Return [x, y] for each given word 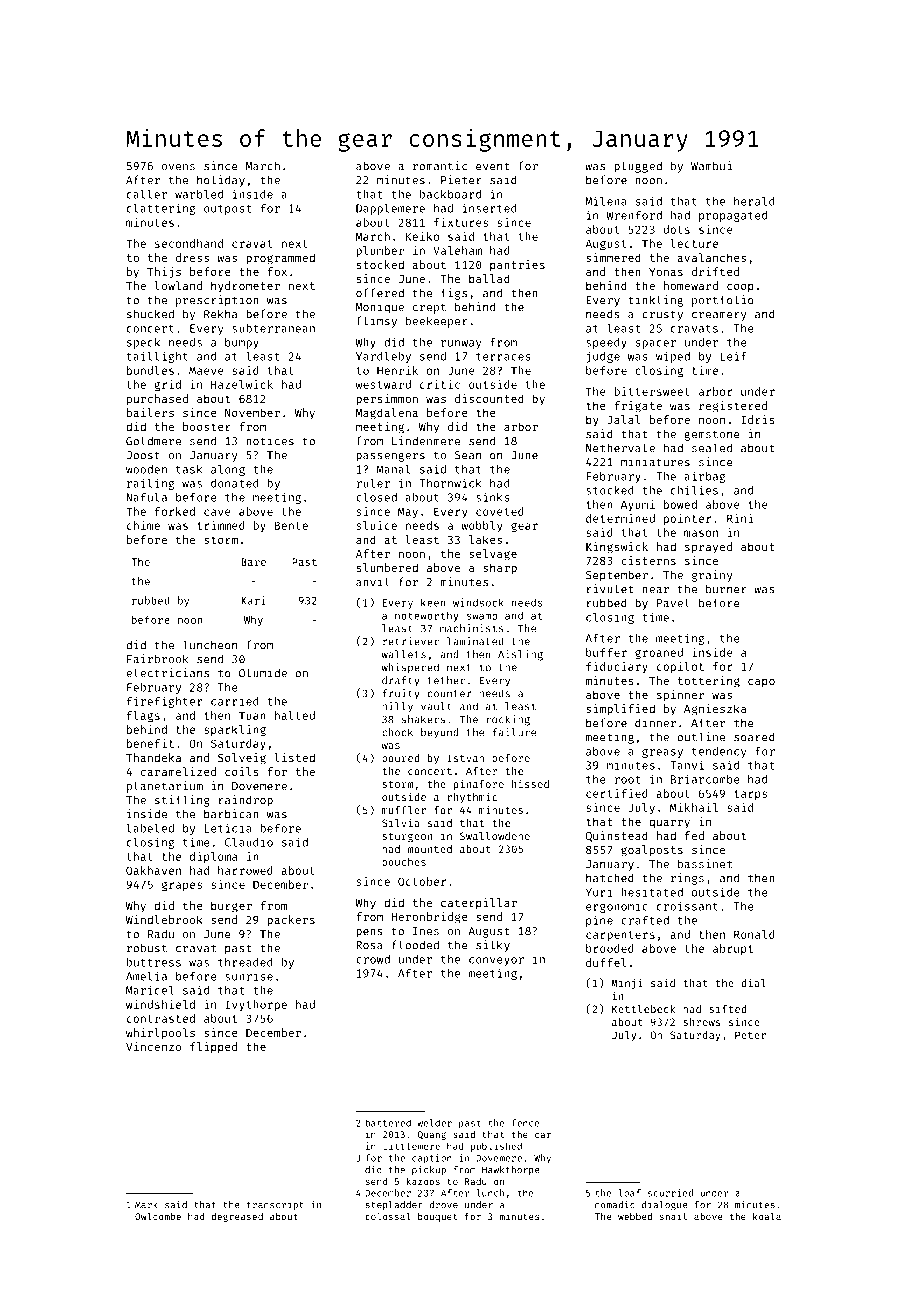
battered [388, 1123]
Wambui [711, 166]
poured [400, 759]
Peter [750, 1035]
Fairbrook [157, 659]
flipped [213, 1048]
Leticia [228, 828]
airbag [705, 477]
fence [526, 1123]
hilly [397, 707]
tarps [750, 795]
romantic [440, 166]
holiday [221, 181]
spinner [680, 696]
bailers [150, 412]
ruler [373, 483]
